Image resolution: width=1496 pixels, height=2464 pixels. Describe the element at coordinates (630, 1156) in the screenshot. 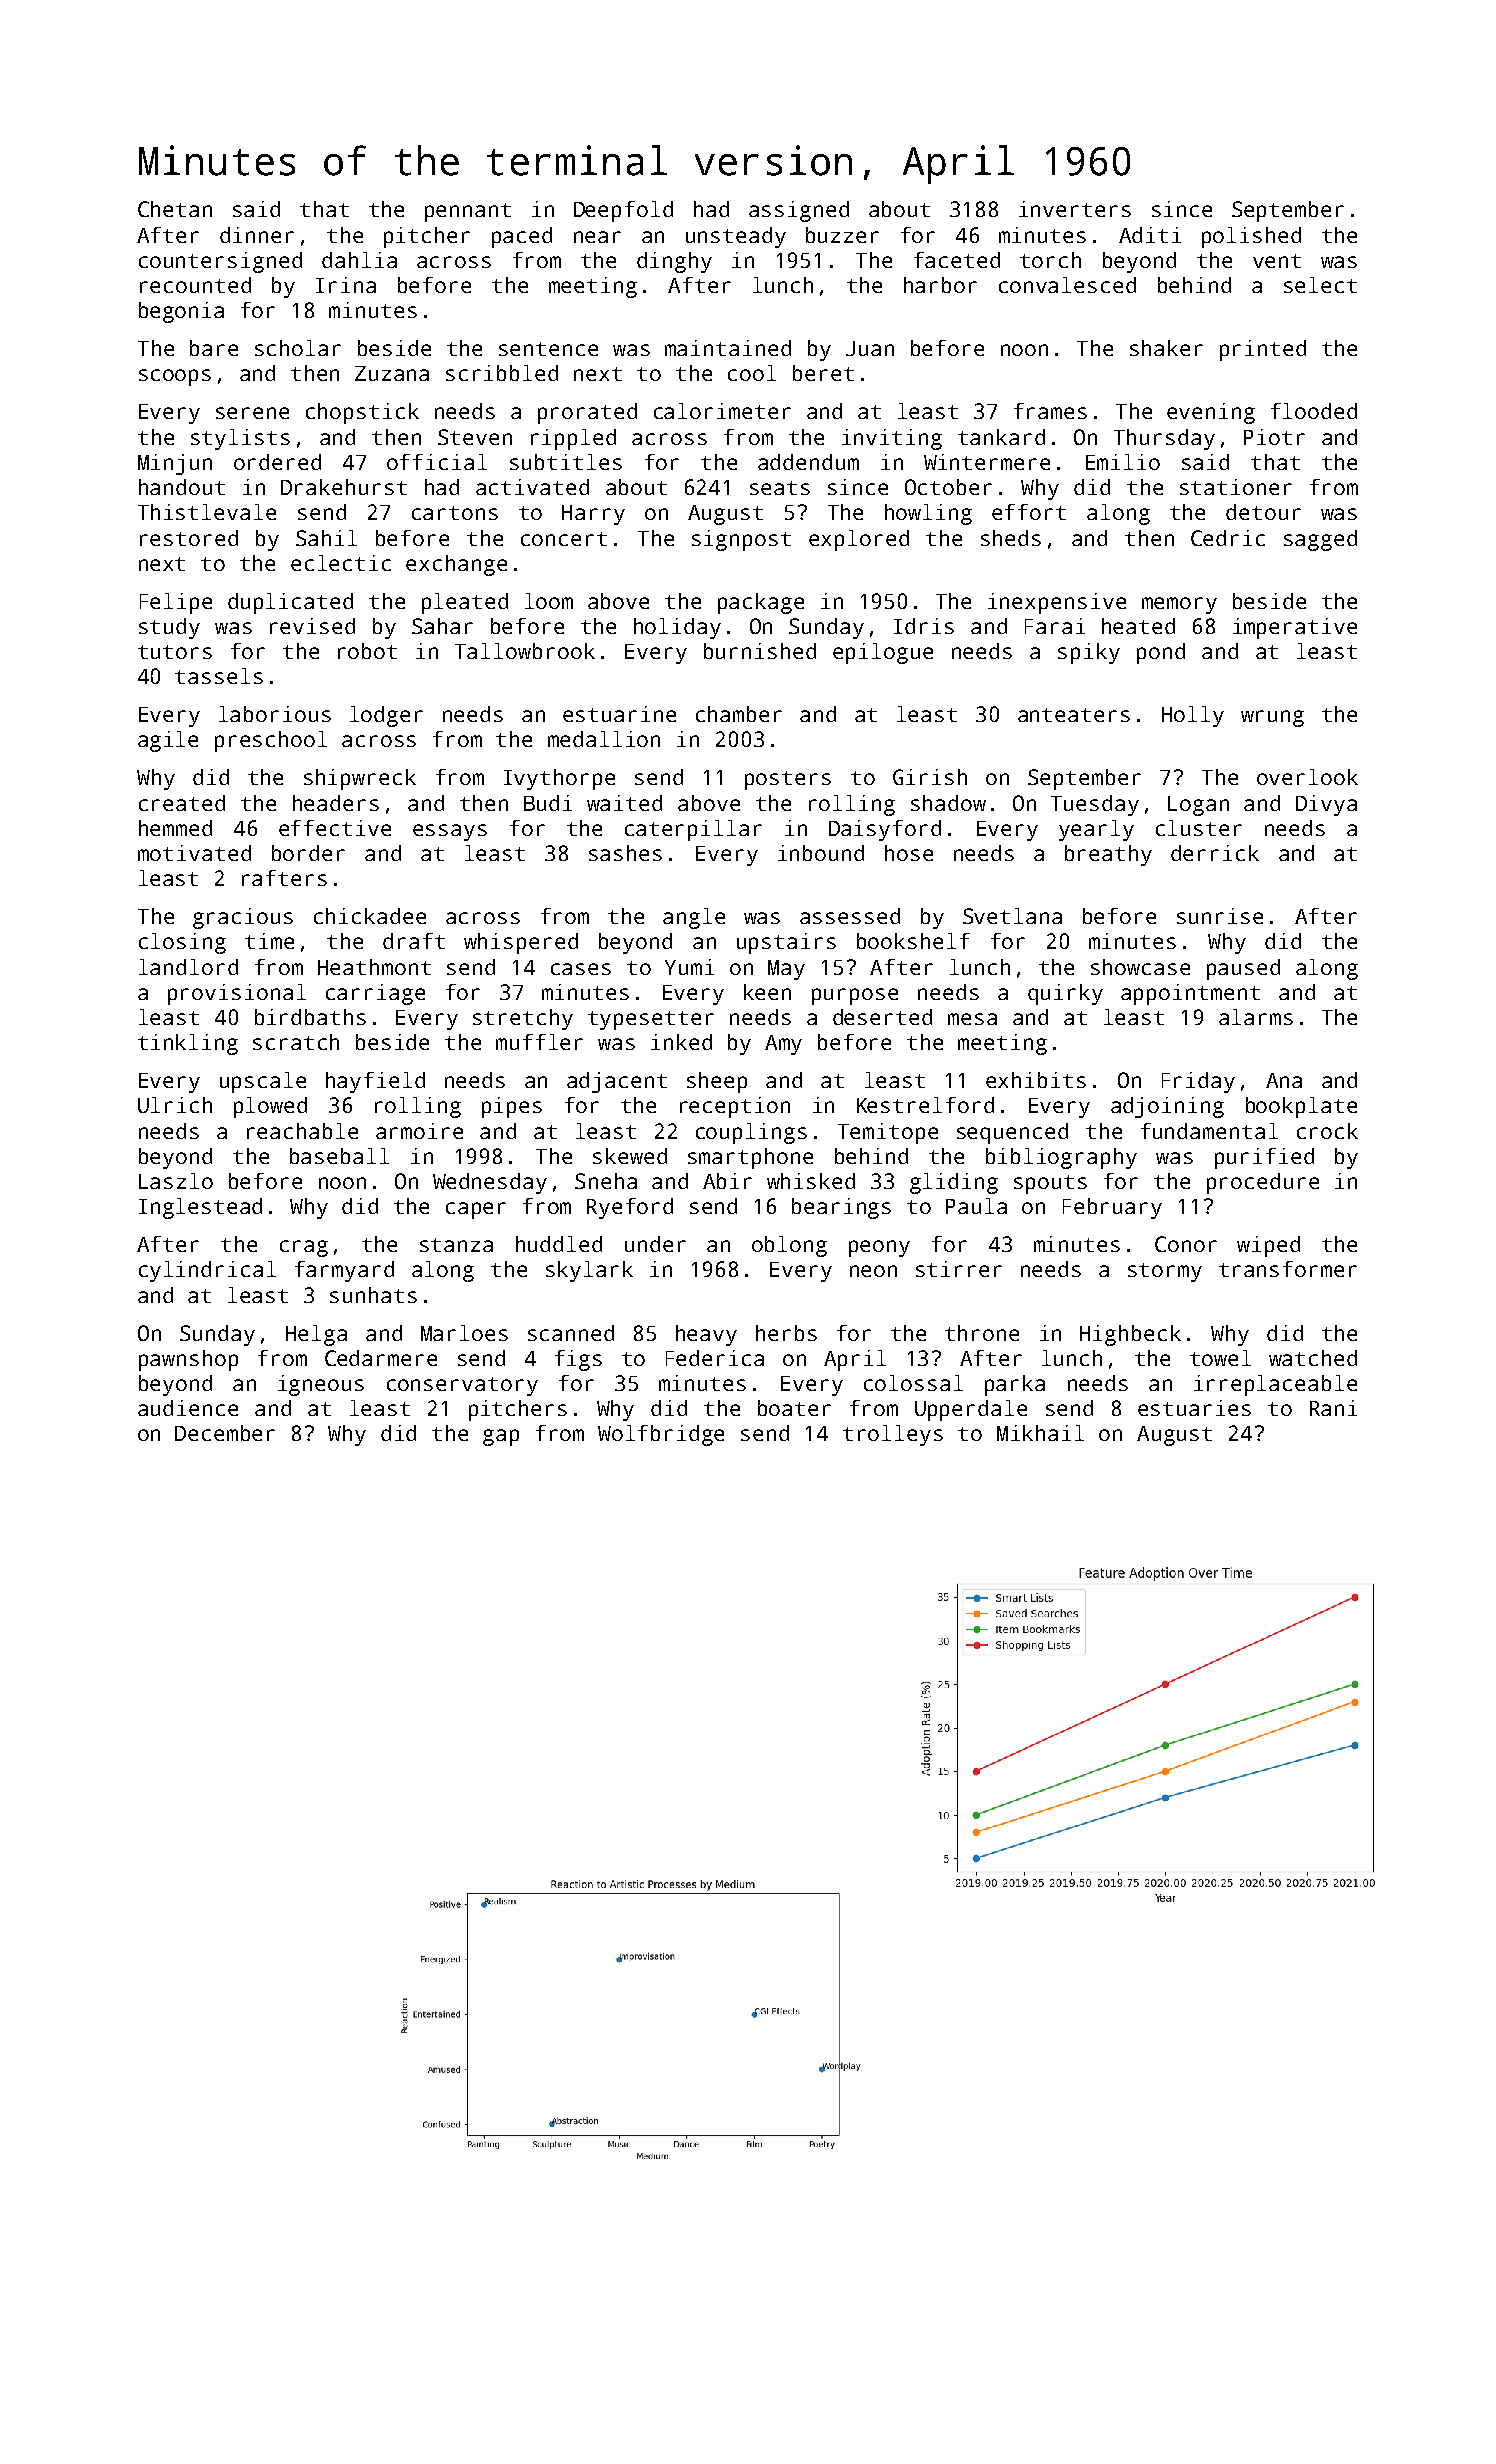

I see `skewed` at that location.
